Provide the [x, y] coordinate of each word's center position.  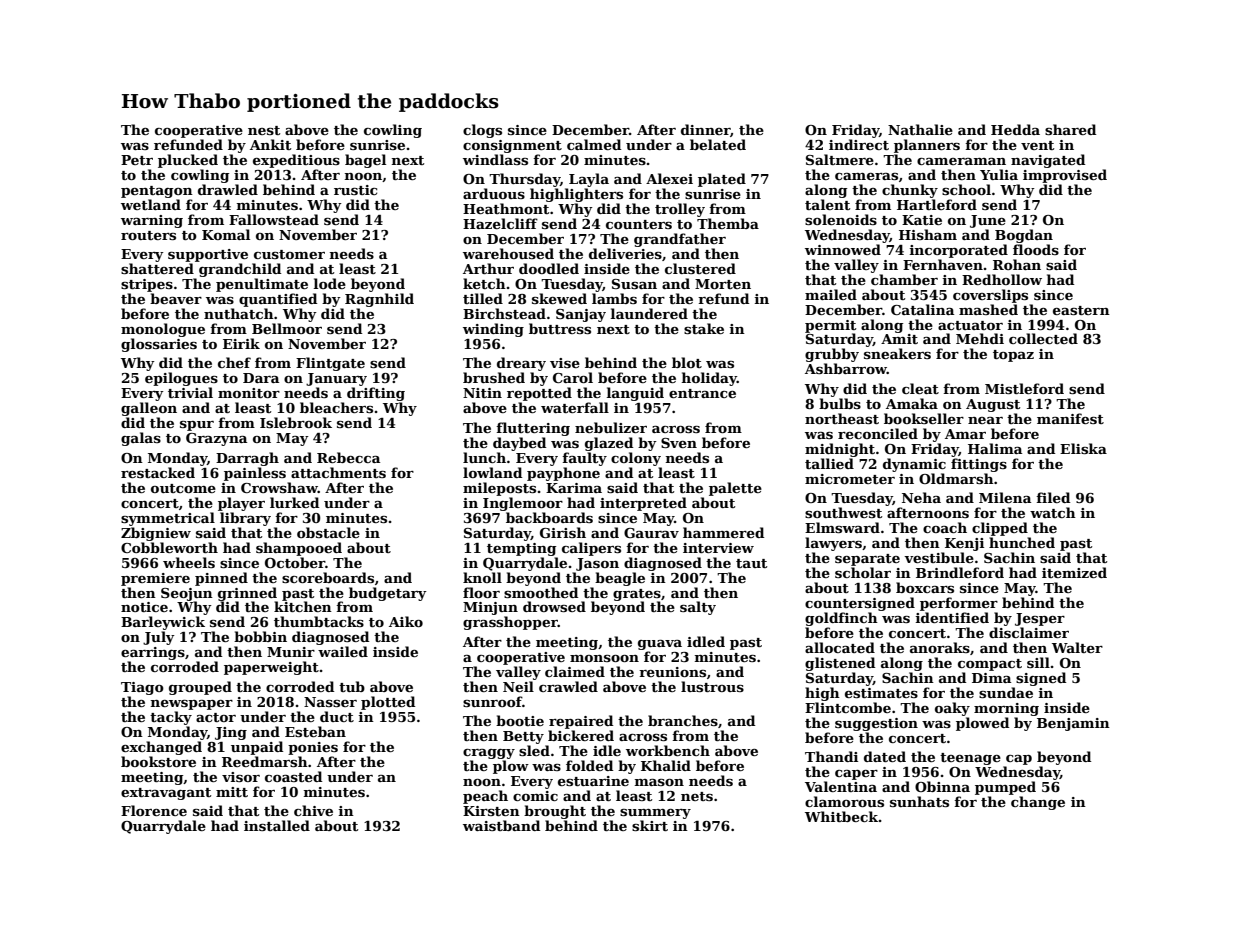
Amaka [912, 403]
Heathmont [506, 208]
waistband [501, 825]
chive [313, 810]
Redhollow [1002, 279]
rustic [355, 190]
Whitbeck [842, 816]
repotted [539, 394]
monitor [249, 393]
